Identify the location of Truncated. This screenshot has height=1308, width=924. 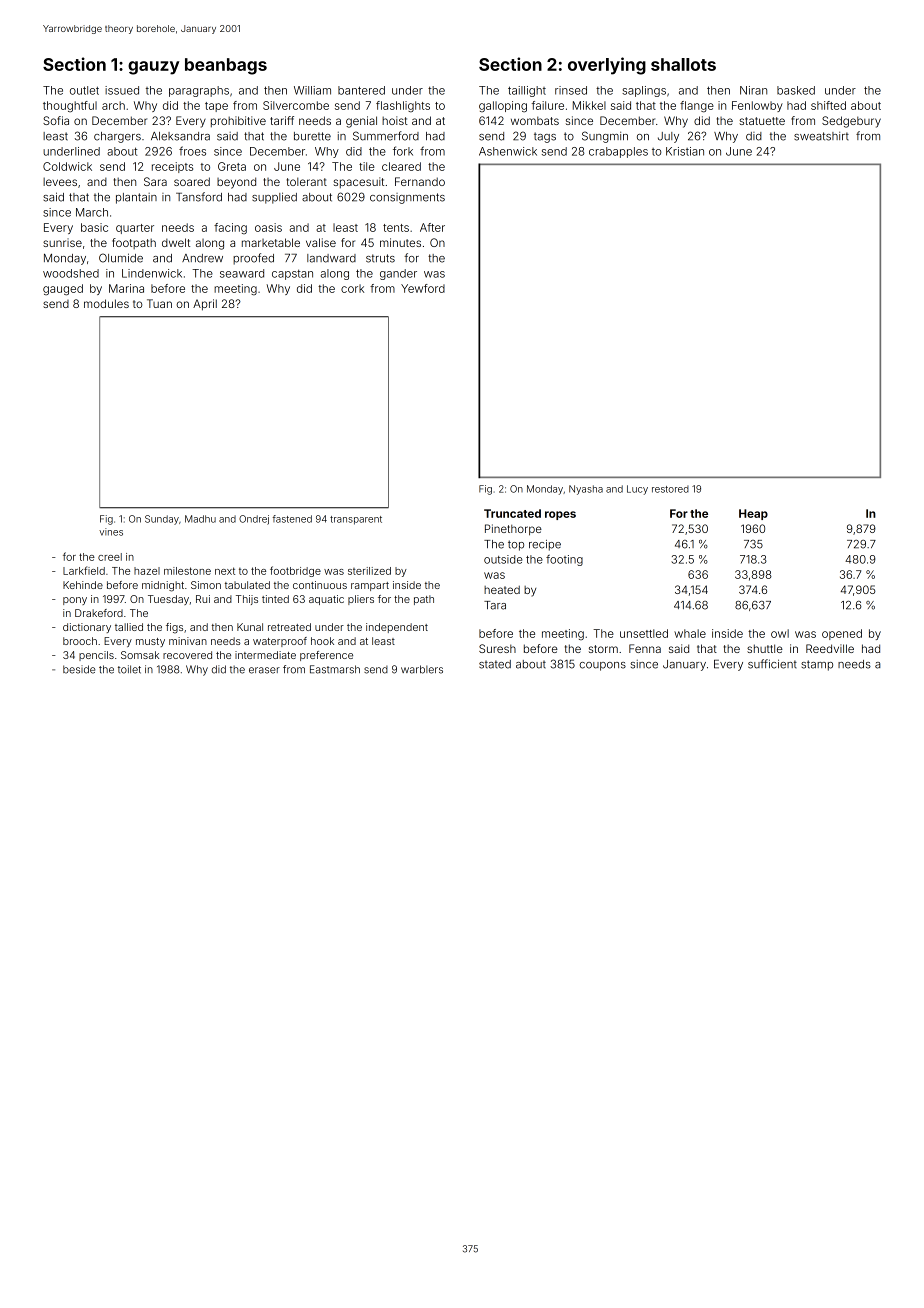
(512, 513).
